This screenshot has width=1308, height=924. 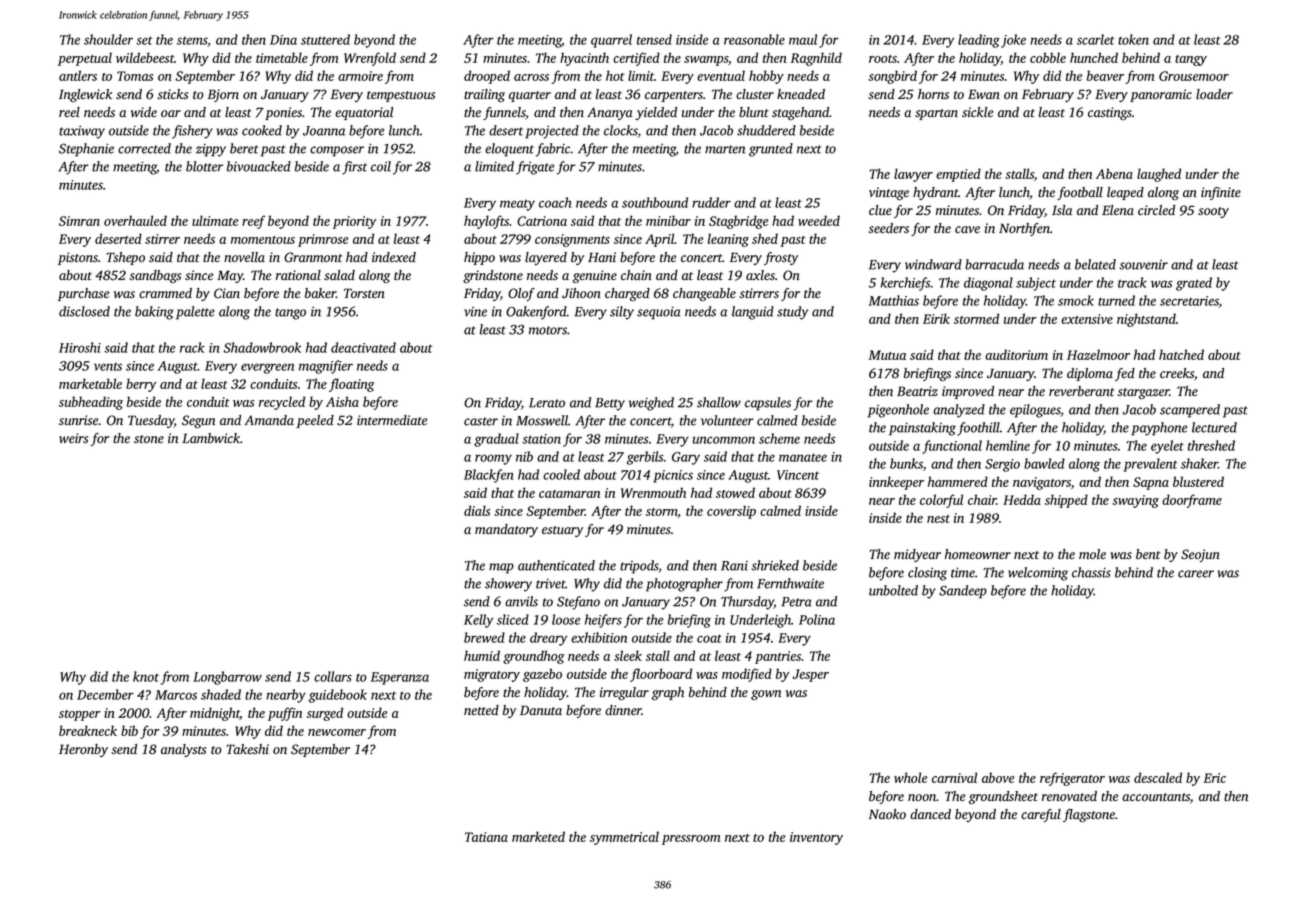 I want to click on gown, so click(x=766, y=695).
